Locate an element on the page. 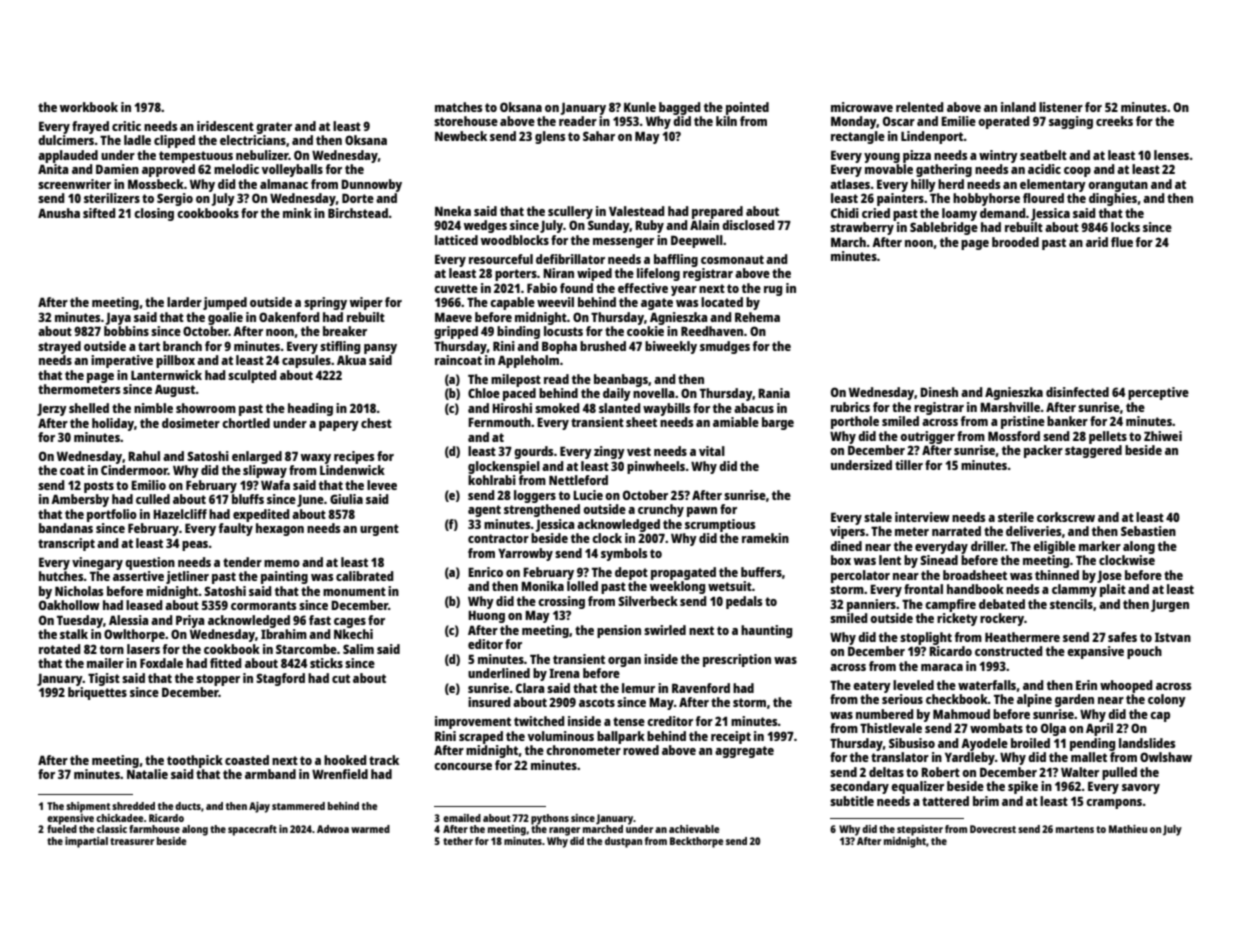 Image resolution: width=1233 pixels, height=952 pixels. Nneka is located at coordinates (453, 211).
